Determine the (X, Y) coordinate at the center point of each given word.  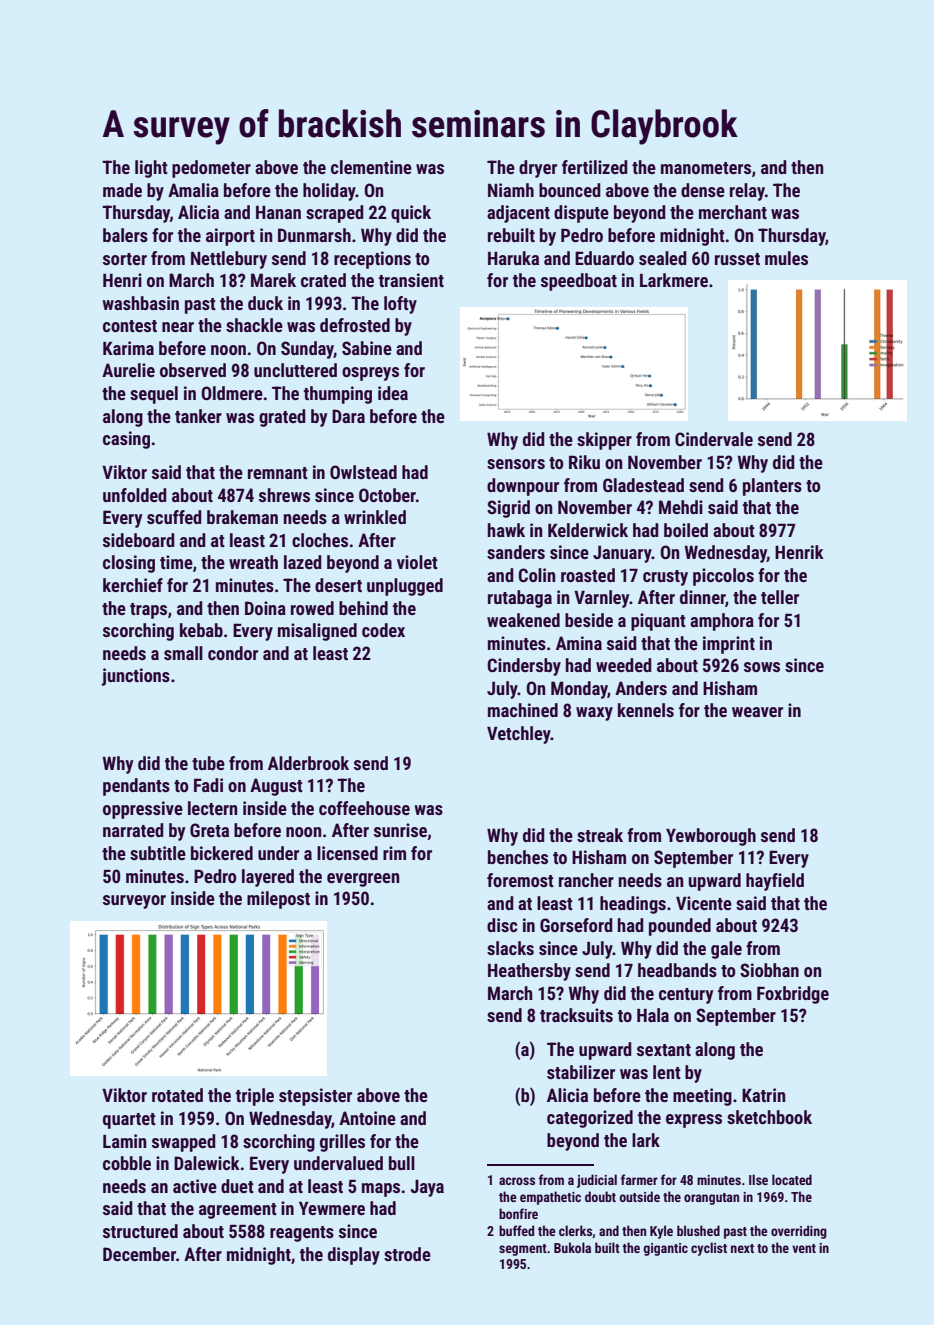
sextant (664, 1050)
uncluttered (295, 370)
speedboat (579, 282)
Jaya (427, 1188)
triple (255, 1097)
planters (772, 487)
